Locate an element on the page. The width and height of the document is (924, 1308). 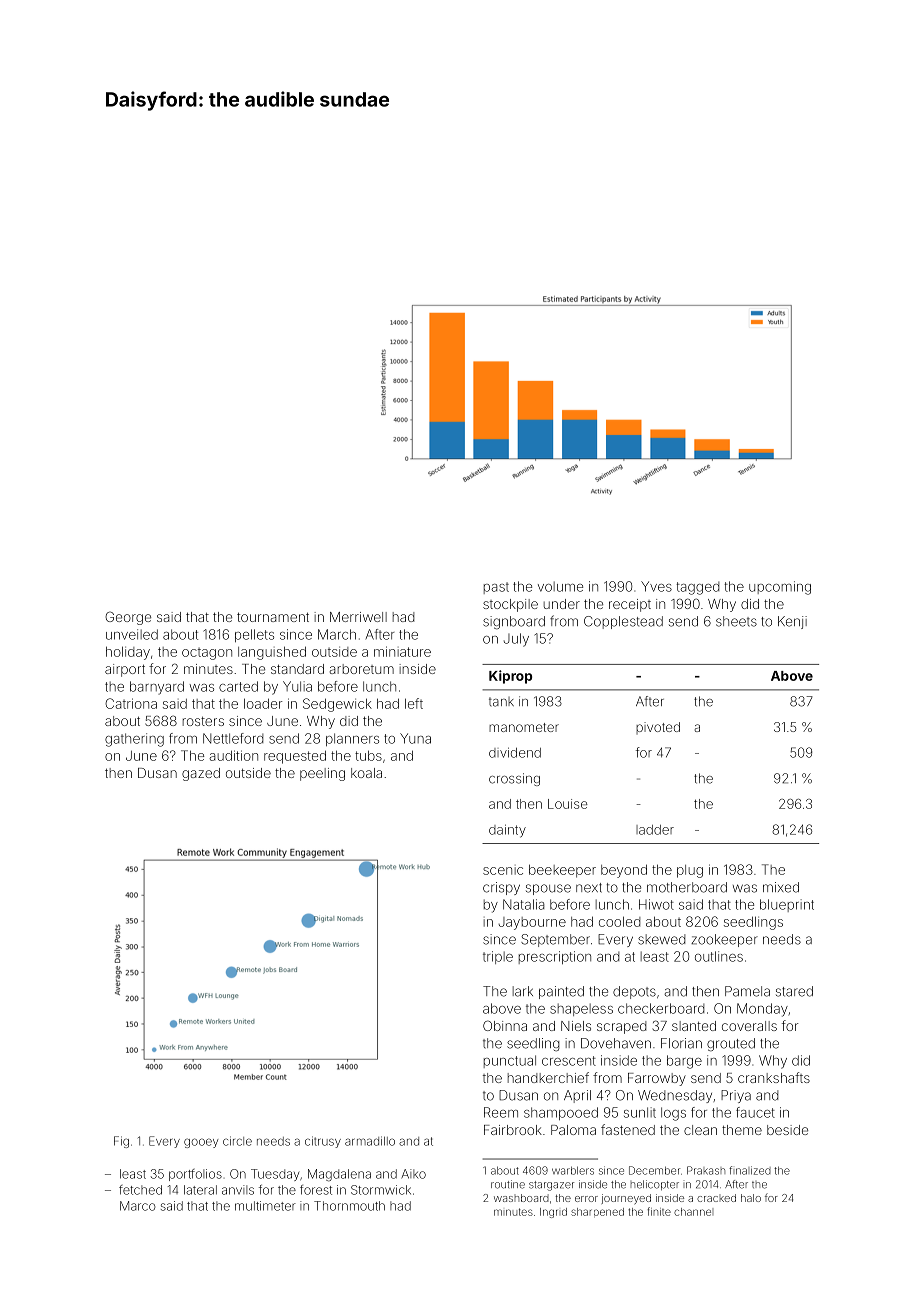
Obinna is located at coordinates (505, 1025).
